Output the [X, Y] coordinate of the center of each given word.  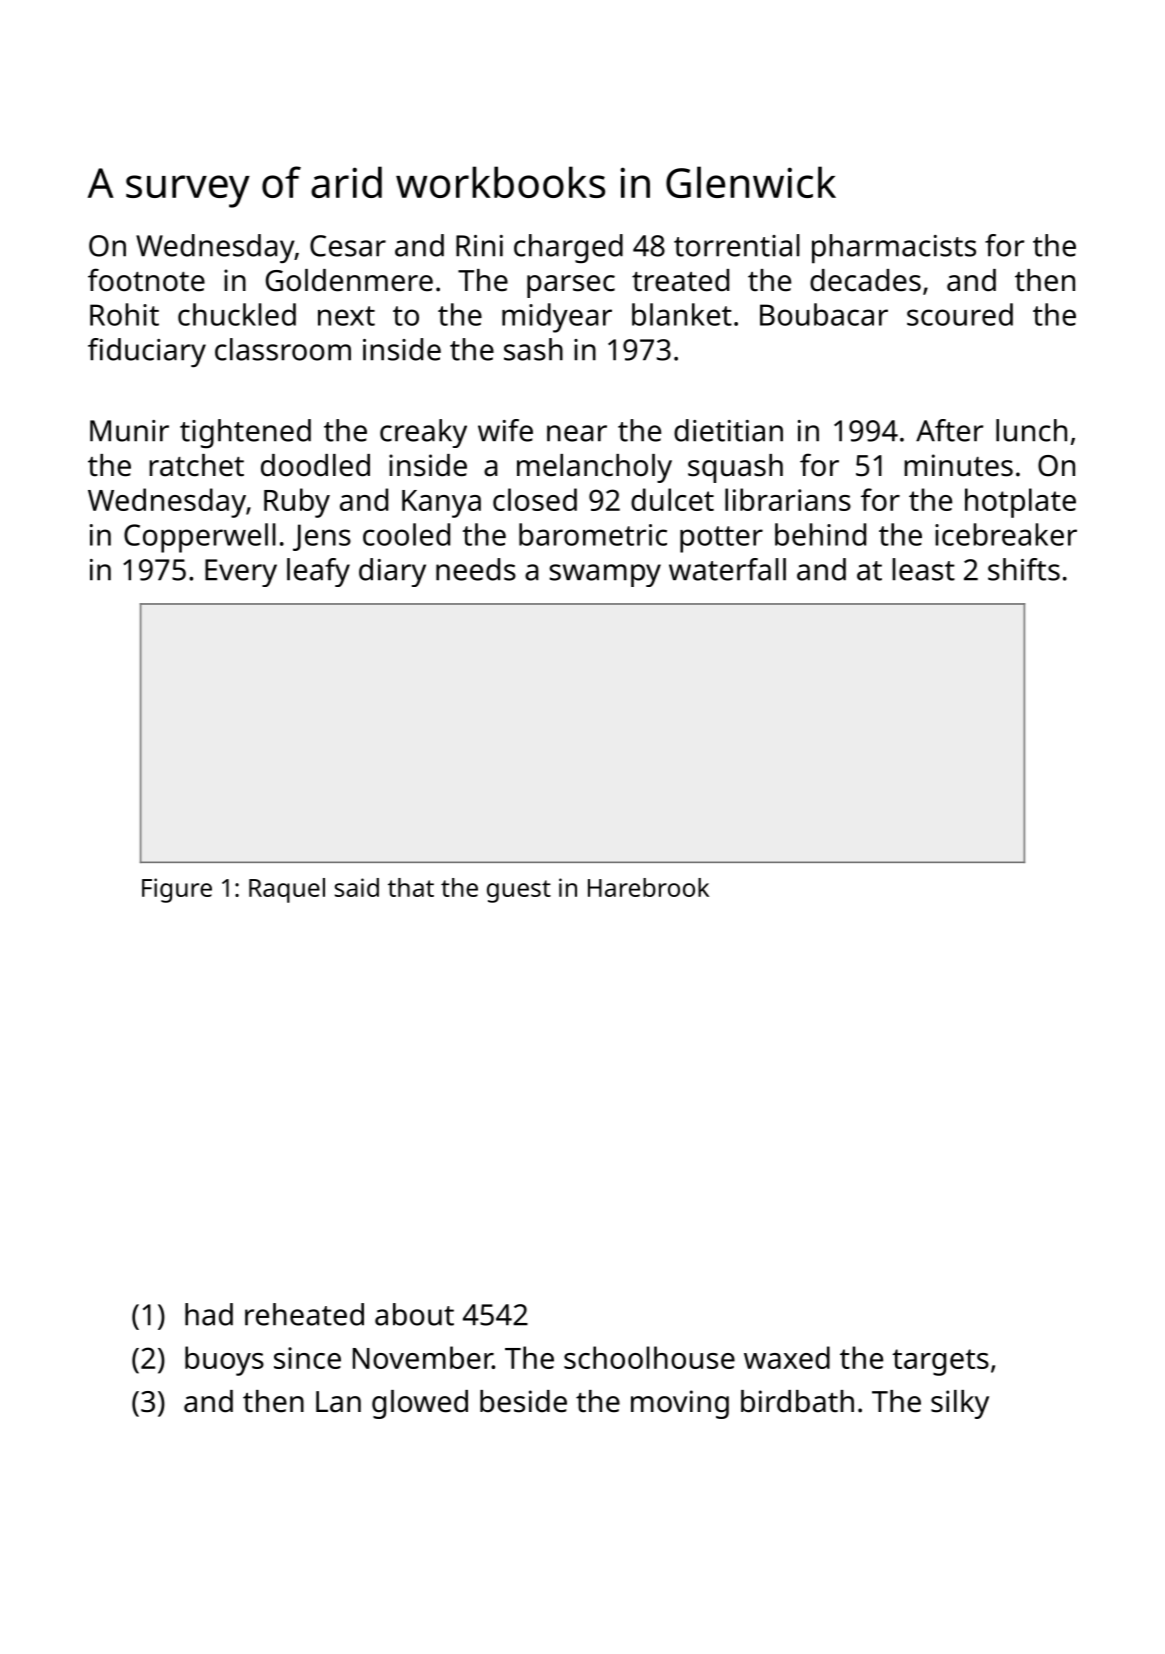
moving [680, 1404]
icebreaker [1006, 534]
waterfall [727, 569]
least [923, 569]
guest [519, 891]
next [346, 316]
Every [241, 573]
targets [940, 1362]
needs [476, 569]
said [357, 887]
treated [680, 280]
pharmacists [894, 249]
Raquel [287, 890]
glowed [420, 1404]
